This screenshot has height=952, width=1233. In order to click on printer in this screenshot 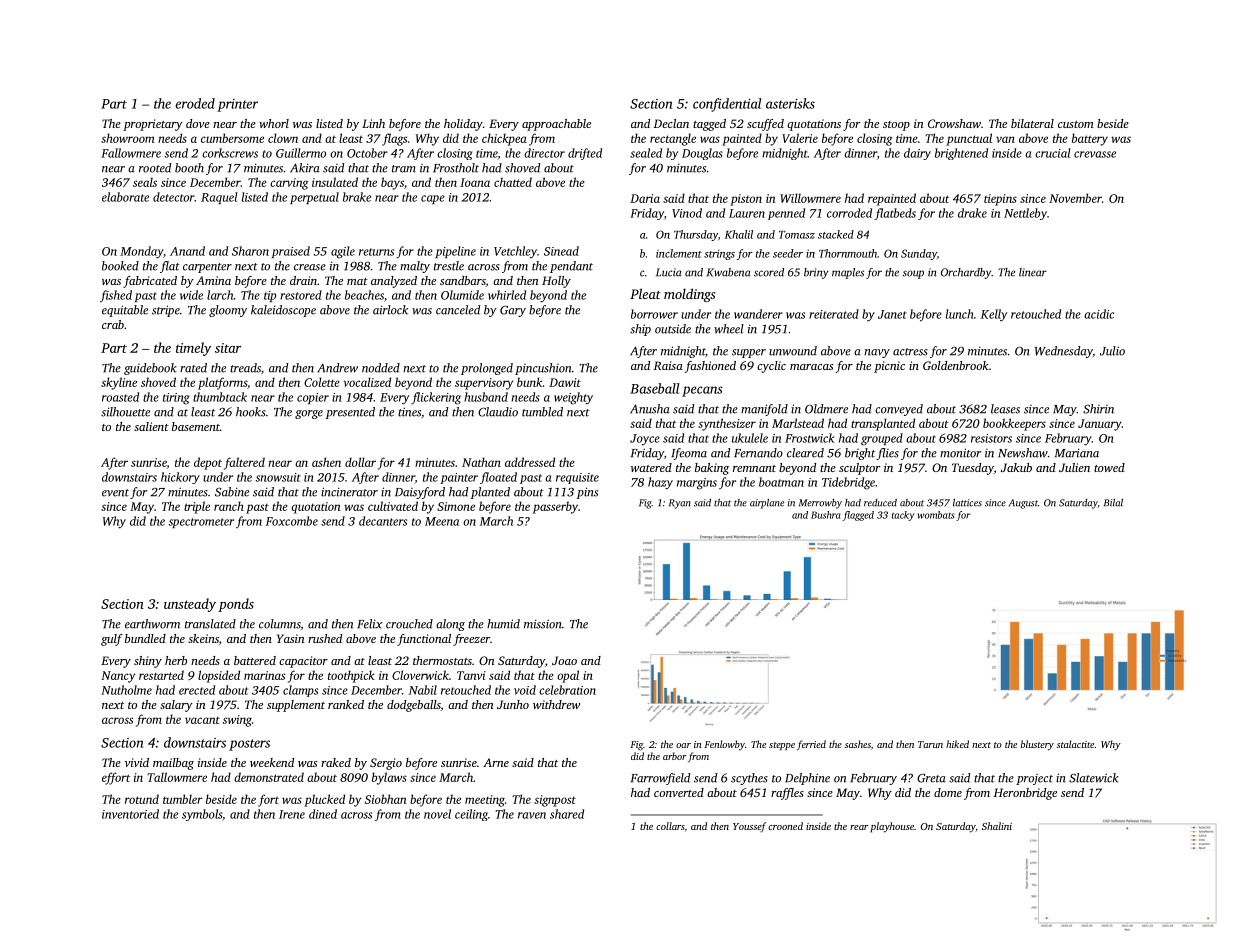, I will do `click(237, 105)`.
